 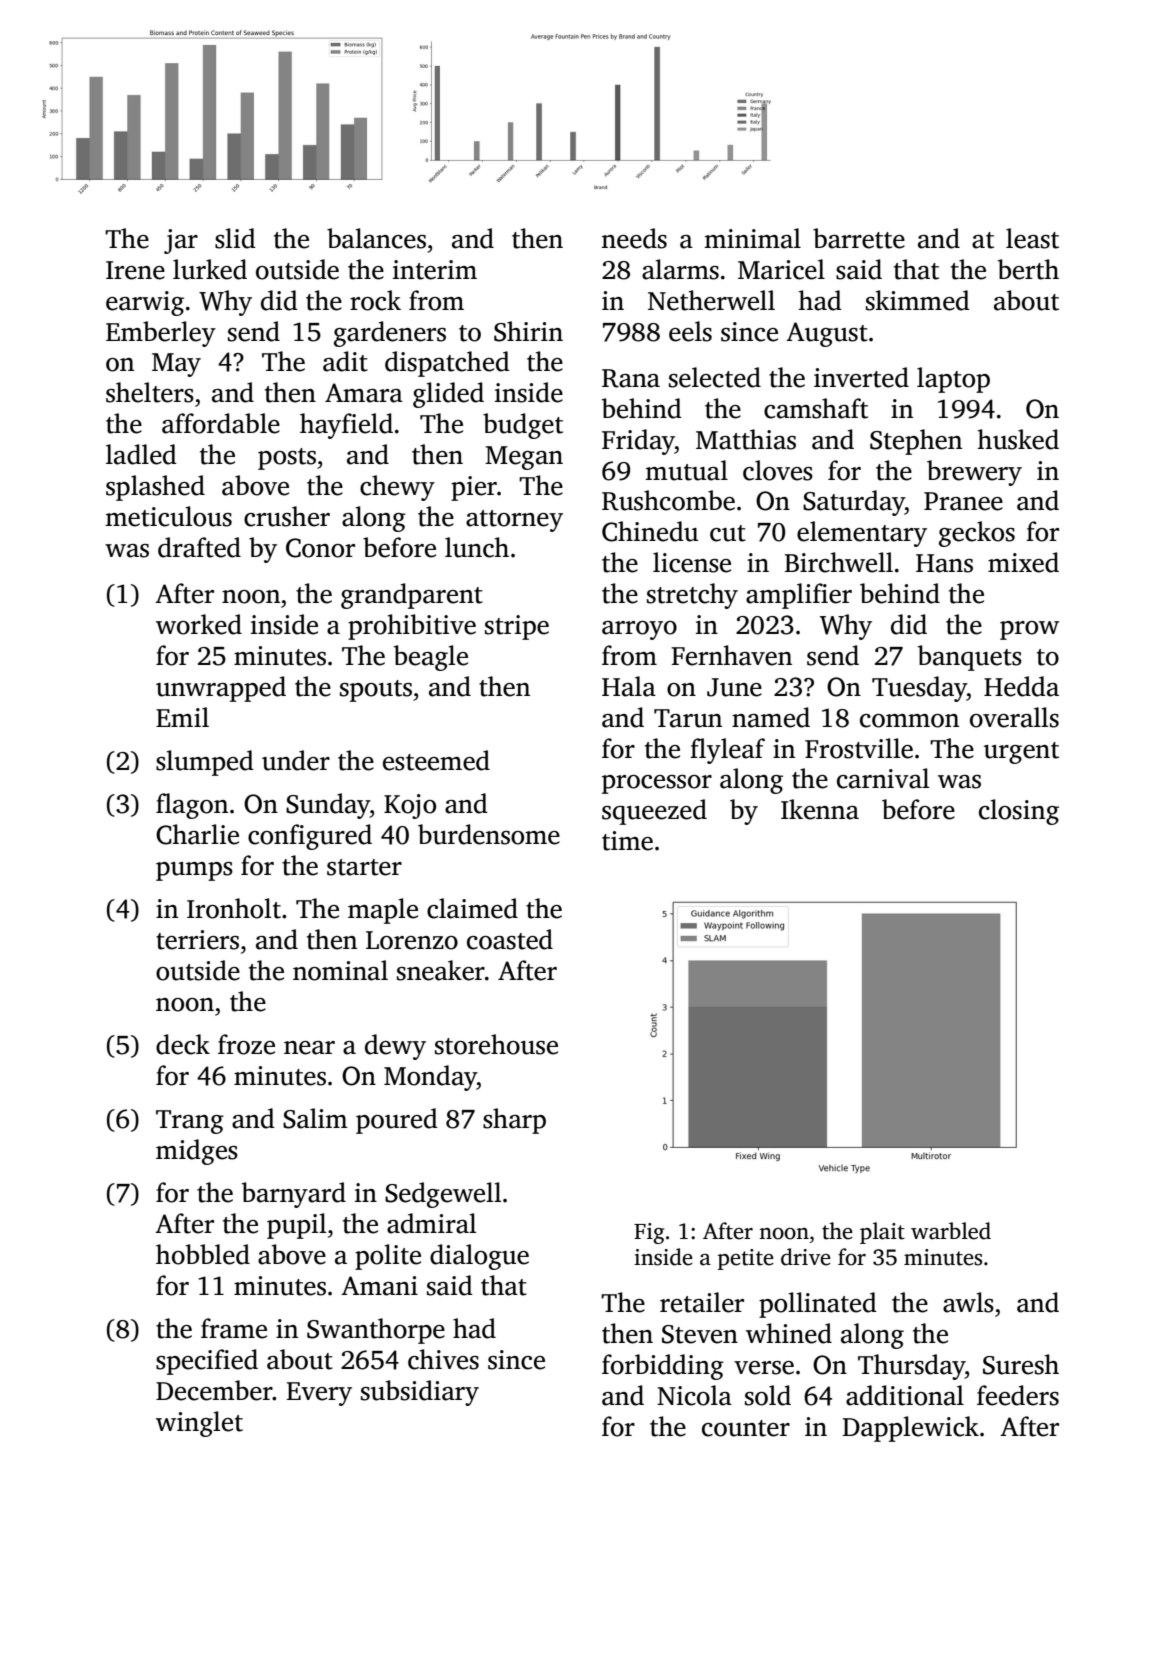 I want to click on Every, so click(x=319, y=1394).
